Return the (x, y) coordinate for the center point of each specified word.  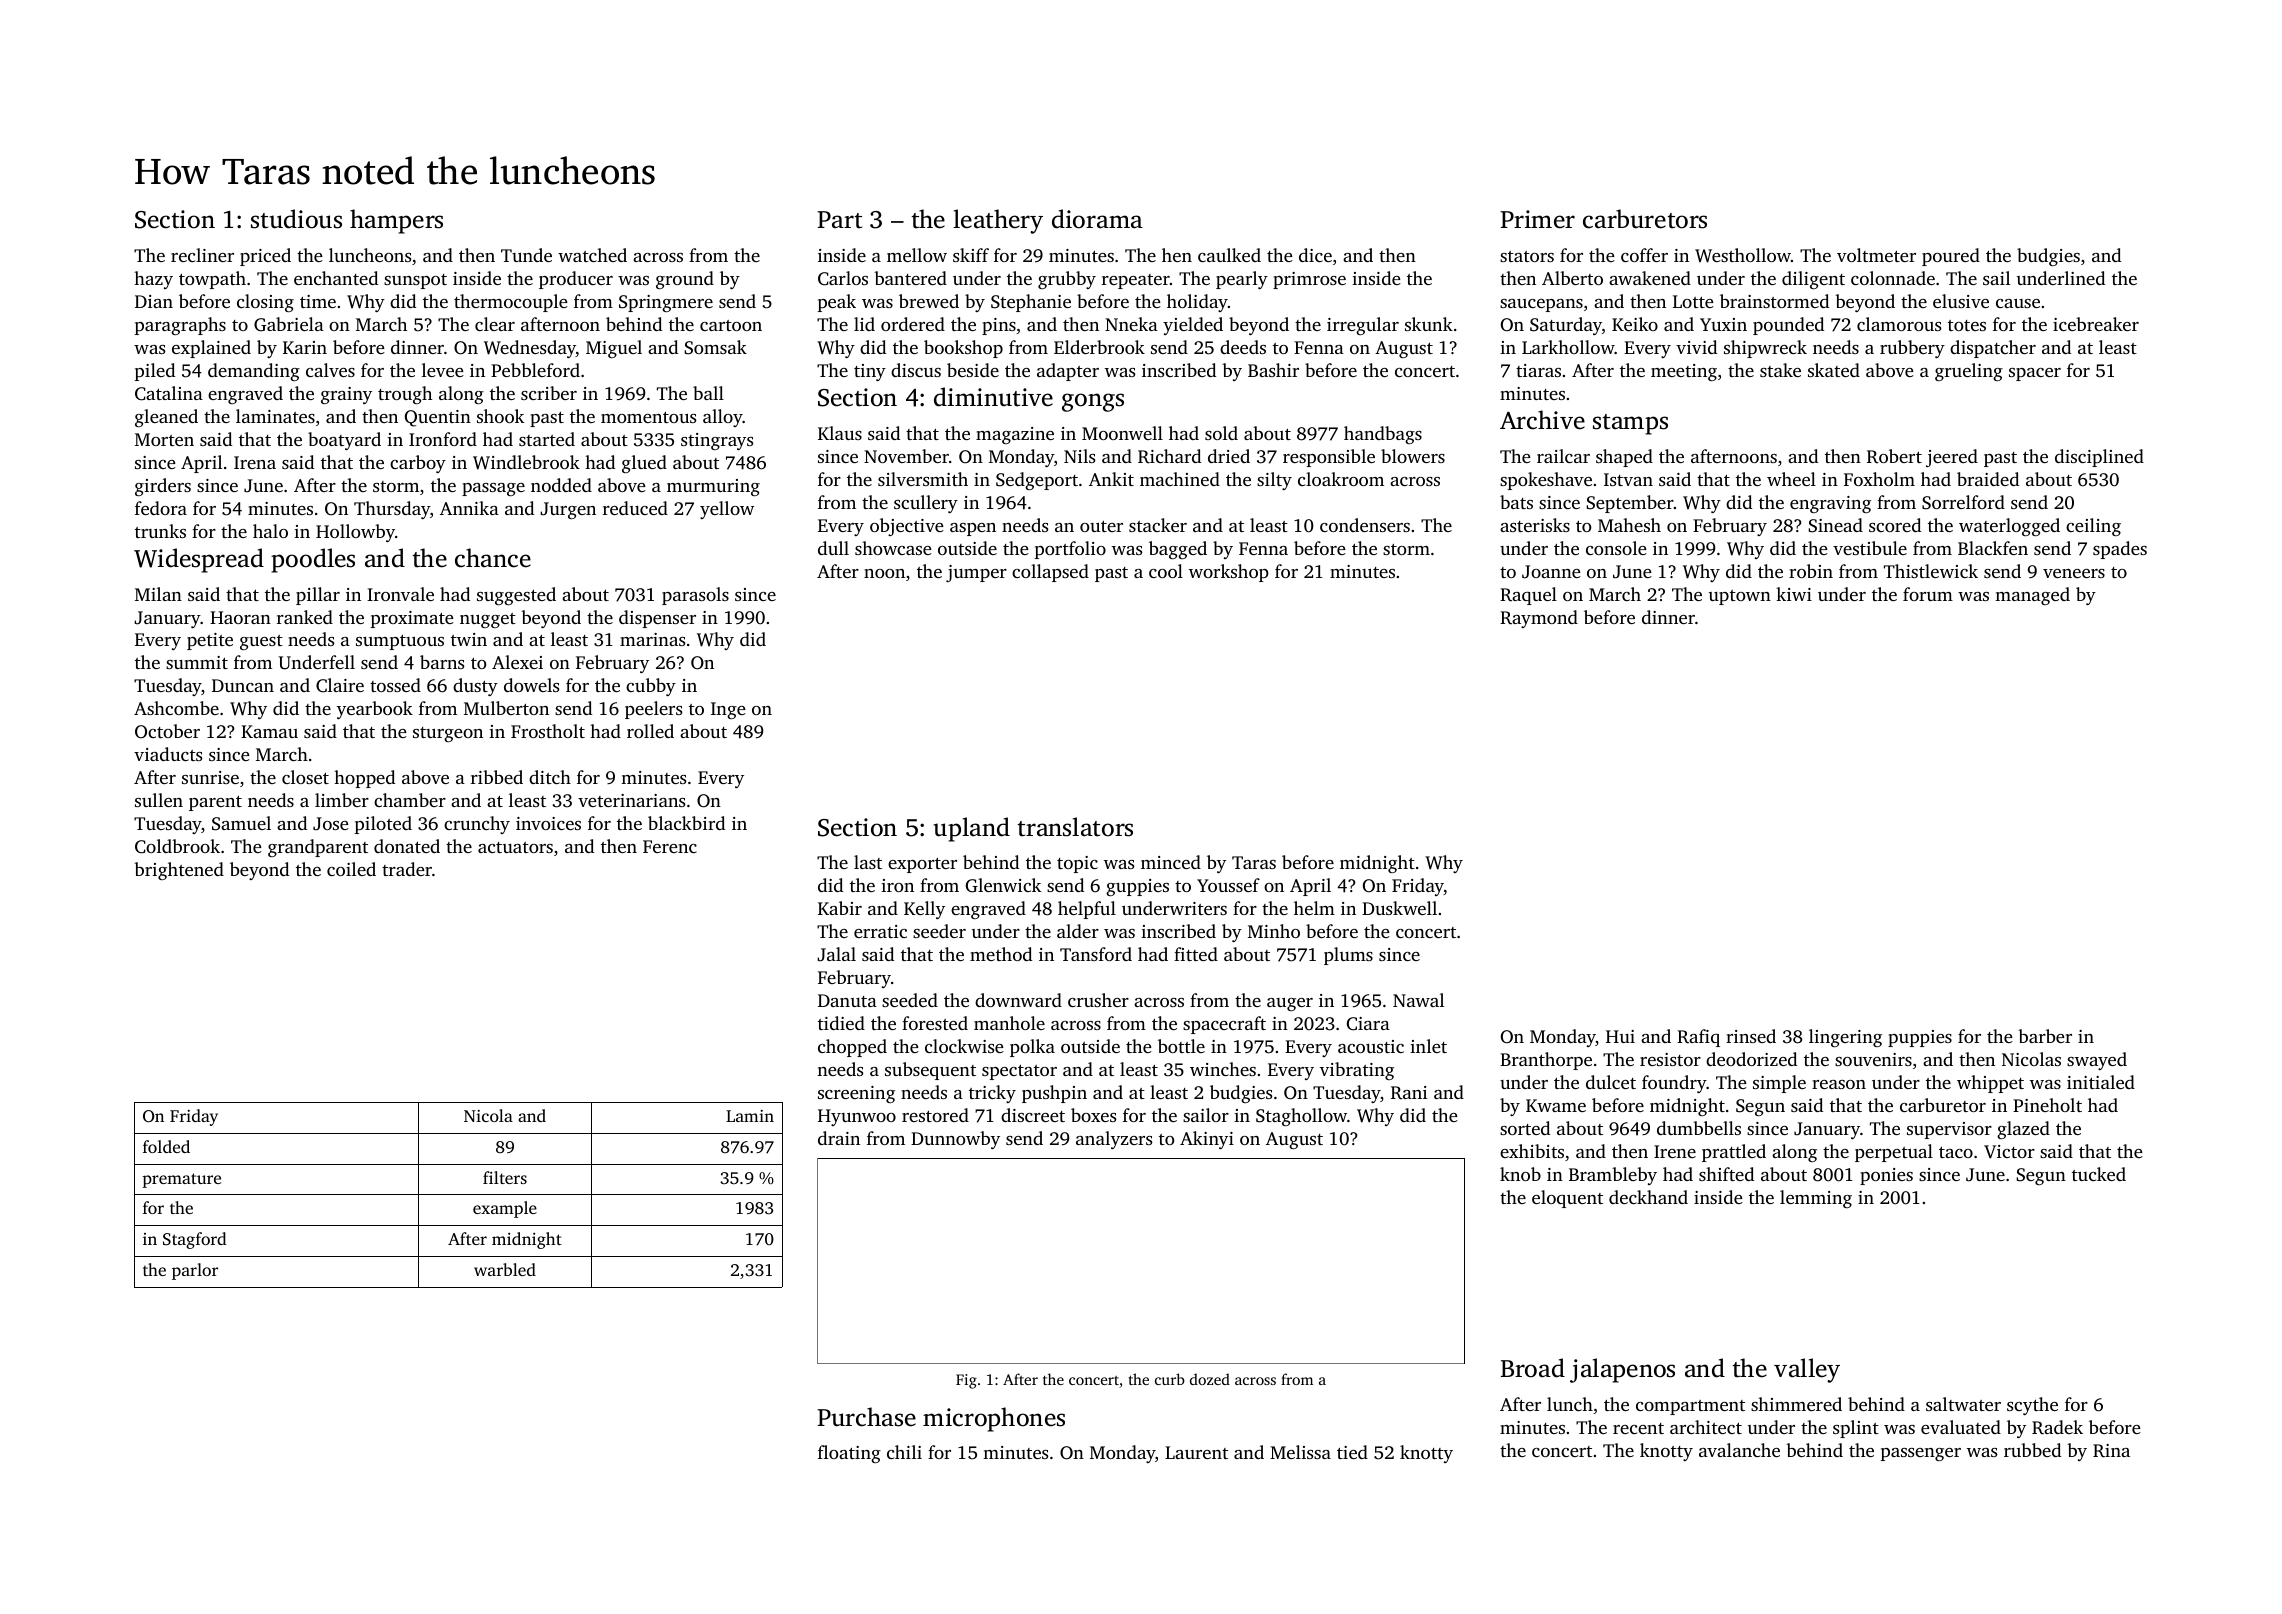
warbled (505, 1269)
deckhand (1648, 1197)
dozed (1210, 1379)
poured (1951, 257)
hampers (396, 221)
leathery (998, 221)
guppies (1137, 887)
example (505, 1209)
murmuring (713, 487)
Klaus (840, 433)
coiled (351, 869)
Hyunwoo (857, 1117)
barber (2045, 1036)
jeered (1952, 458)
